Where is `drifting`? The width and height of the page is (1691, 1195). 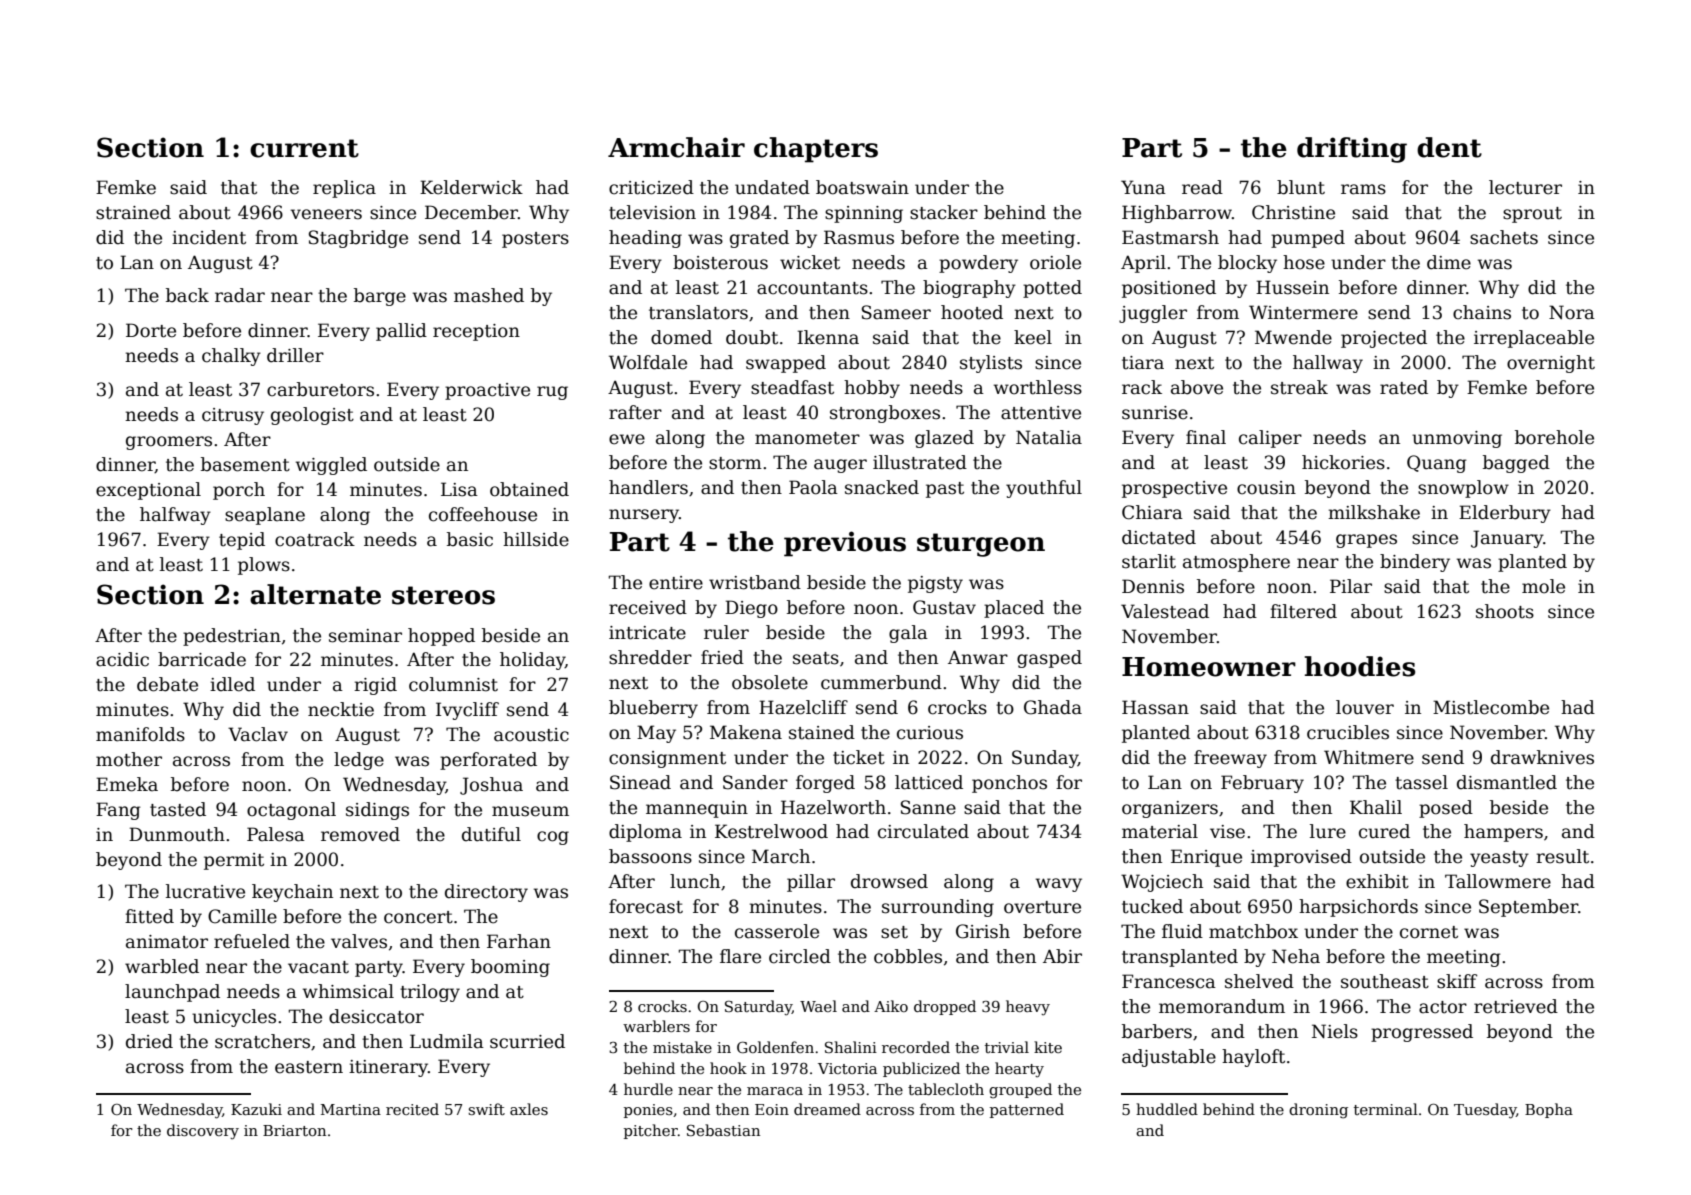
drifting is located at coordinates (1352, 150).
